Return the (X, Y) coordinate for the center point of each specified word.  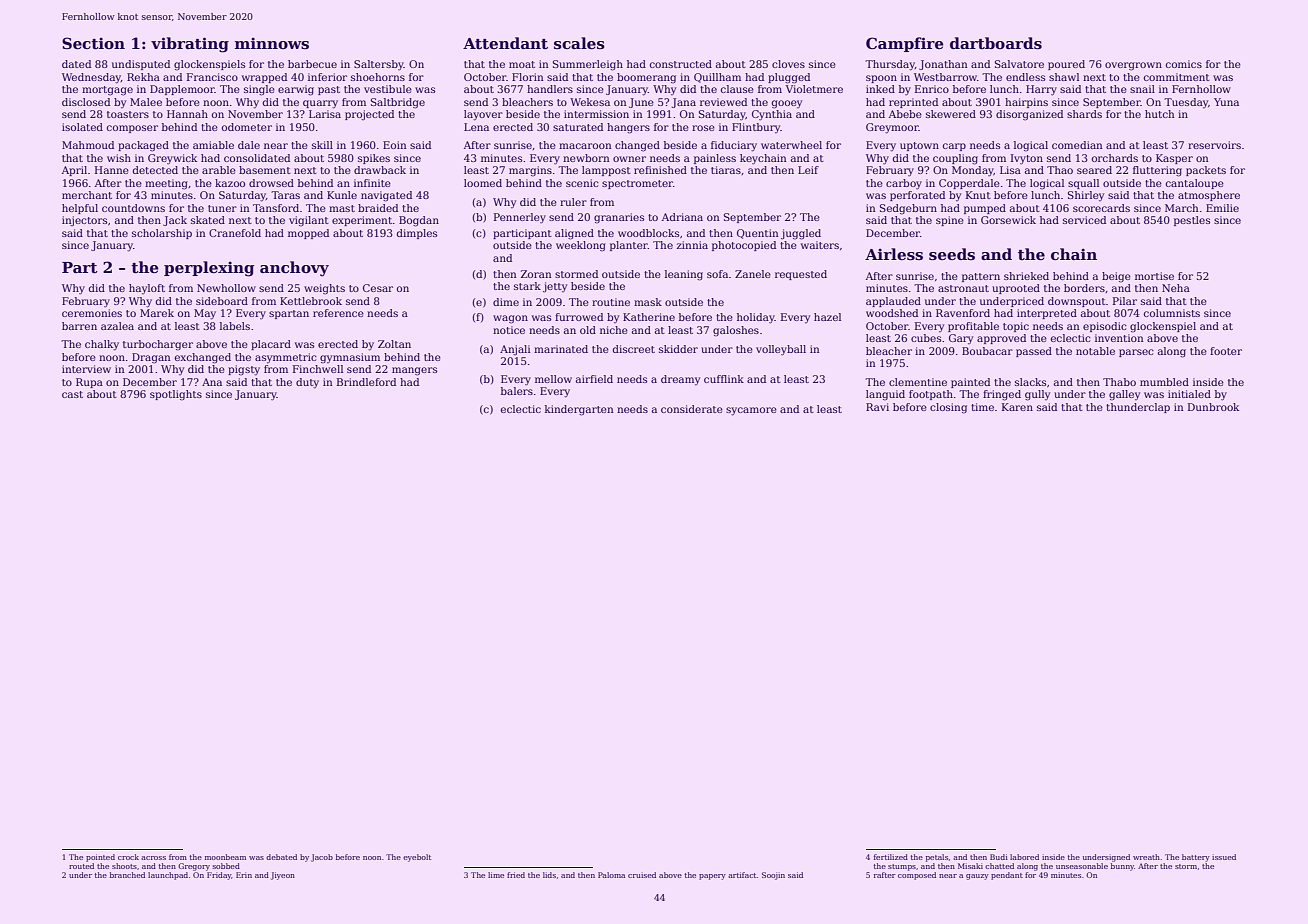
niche (614, 330)
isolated (82, 127)
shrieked (1026, 276)
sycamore (751, 411)
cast (72, 394)
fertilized (891, 857)
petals (937, 858)
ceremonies (92, 313)
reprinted (913, 103)
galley (1124, 395)
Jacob (322, 858)
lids (549, 875)
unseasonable (1082, 866)
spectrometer (637, 184)
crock (128, 857)
